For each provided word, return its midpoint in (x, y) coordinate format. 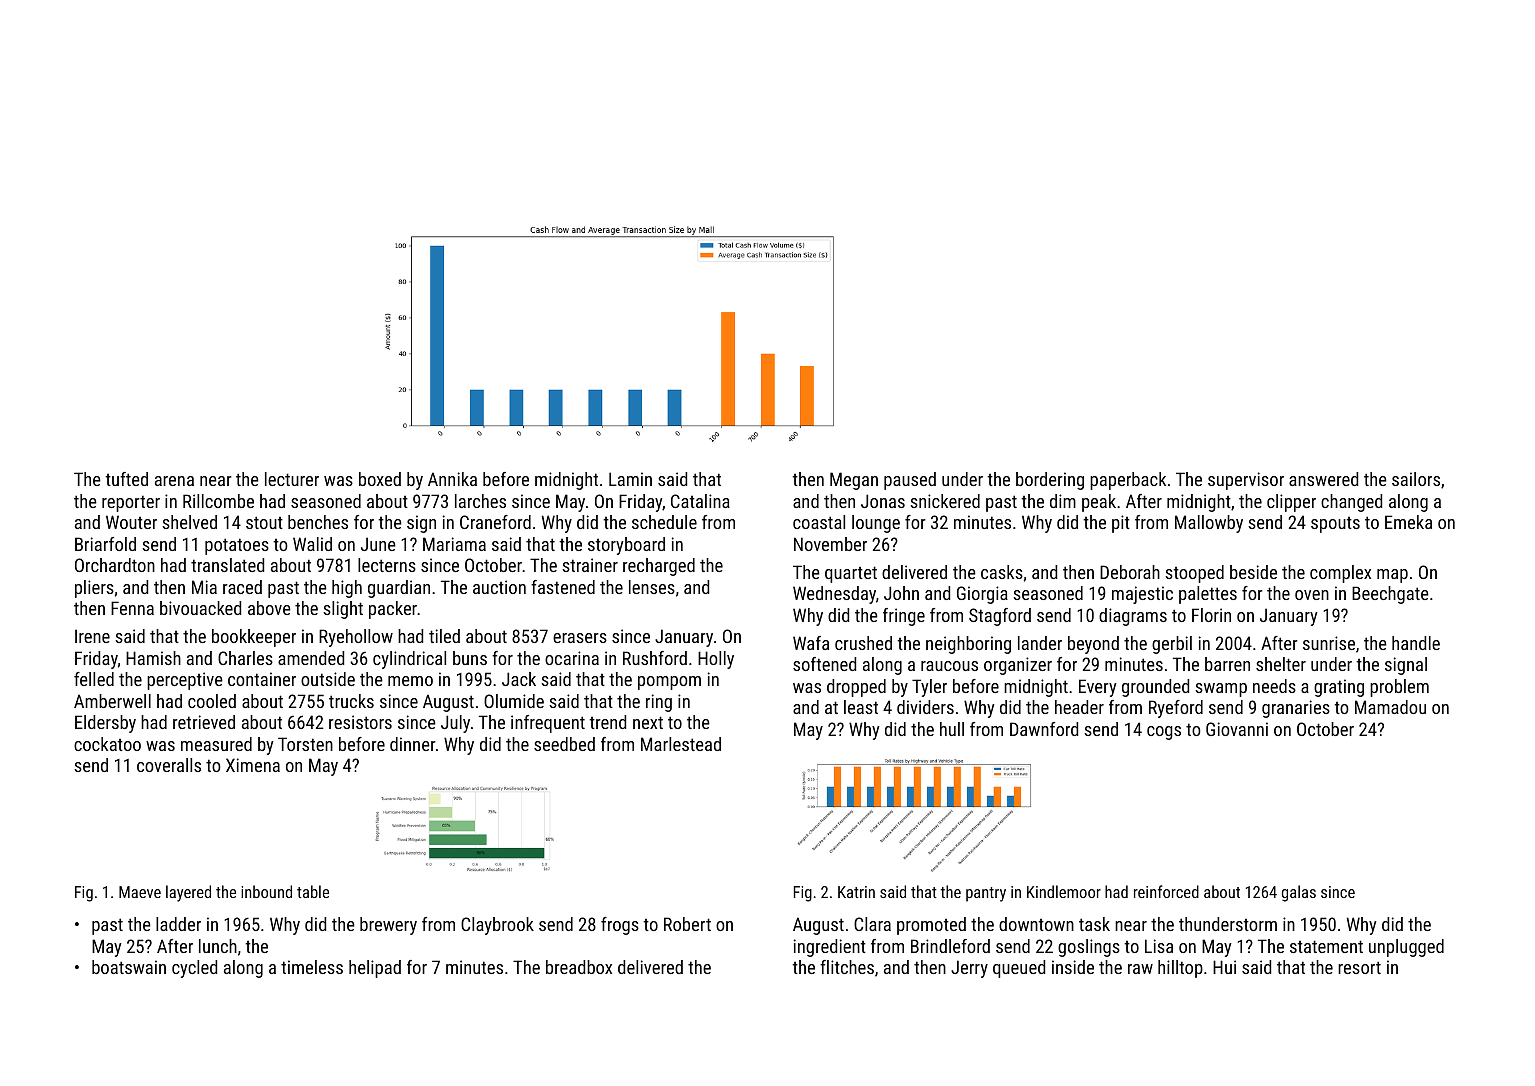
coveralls (169, 765)
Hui (1224, 967)
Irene (92, 636)
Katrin (856, 892)
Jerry (969, 969)
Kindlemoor (1064, 891)
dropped (856, 688)
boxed (380, 479)
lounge (876, 524)
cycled (194, 969)
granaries (1296, 709)
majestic (1142, 595)
